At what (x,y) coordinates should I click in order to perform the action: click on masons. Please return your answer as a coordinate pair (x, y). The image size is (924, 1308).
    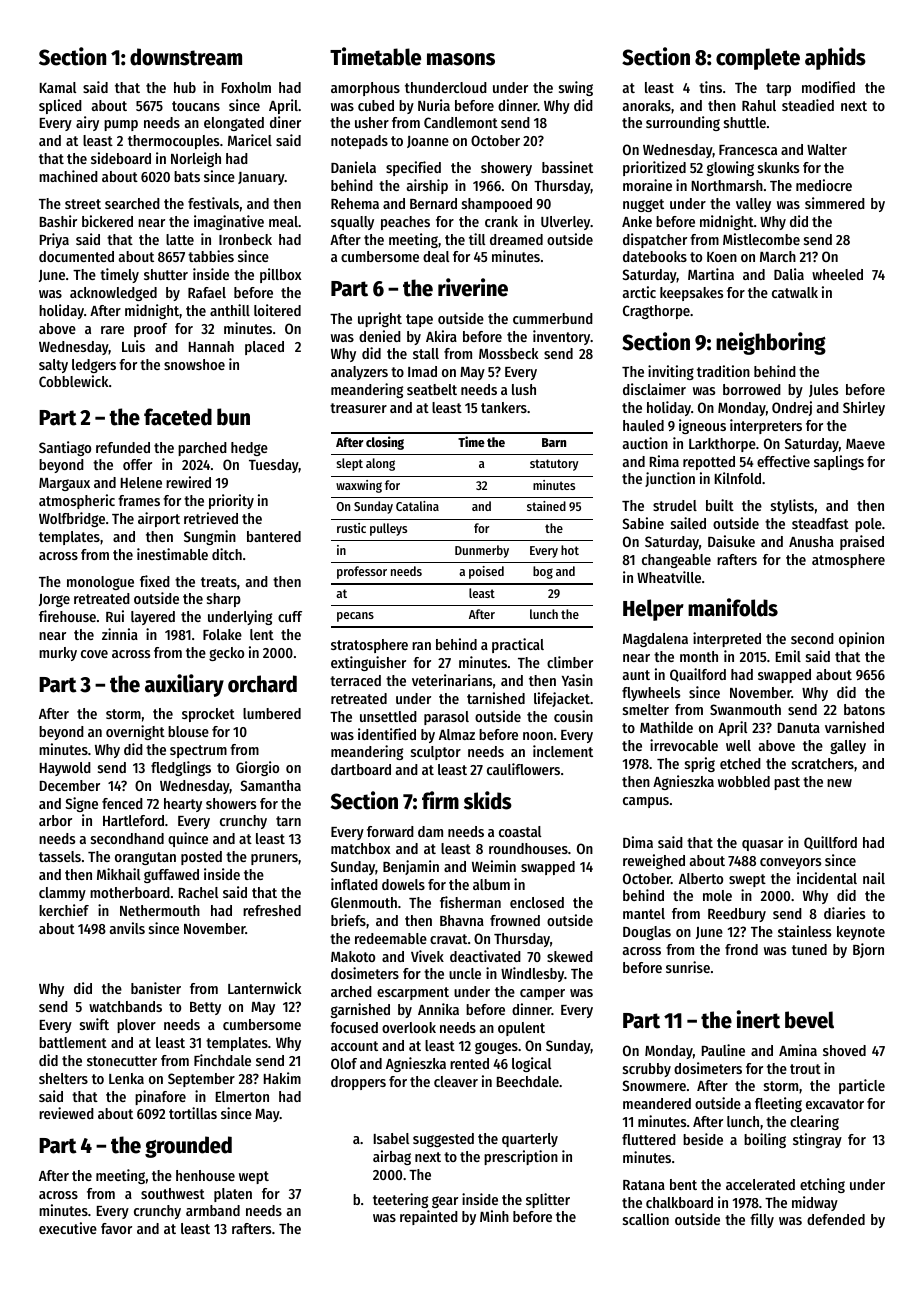
    Looking at the image, I should click on (461, 59).
